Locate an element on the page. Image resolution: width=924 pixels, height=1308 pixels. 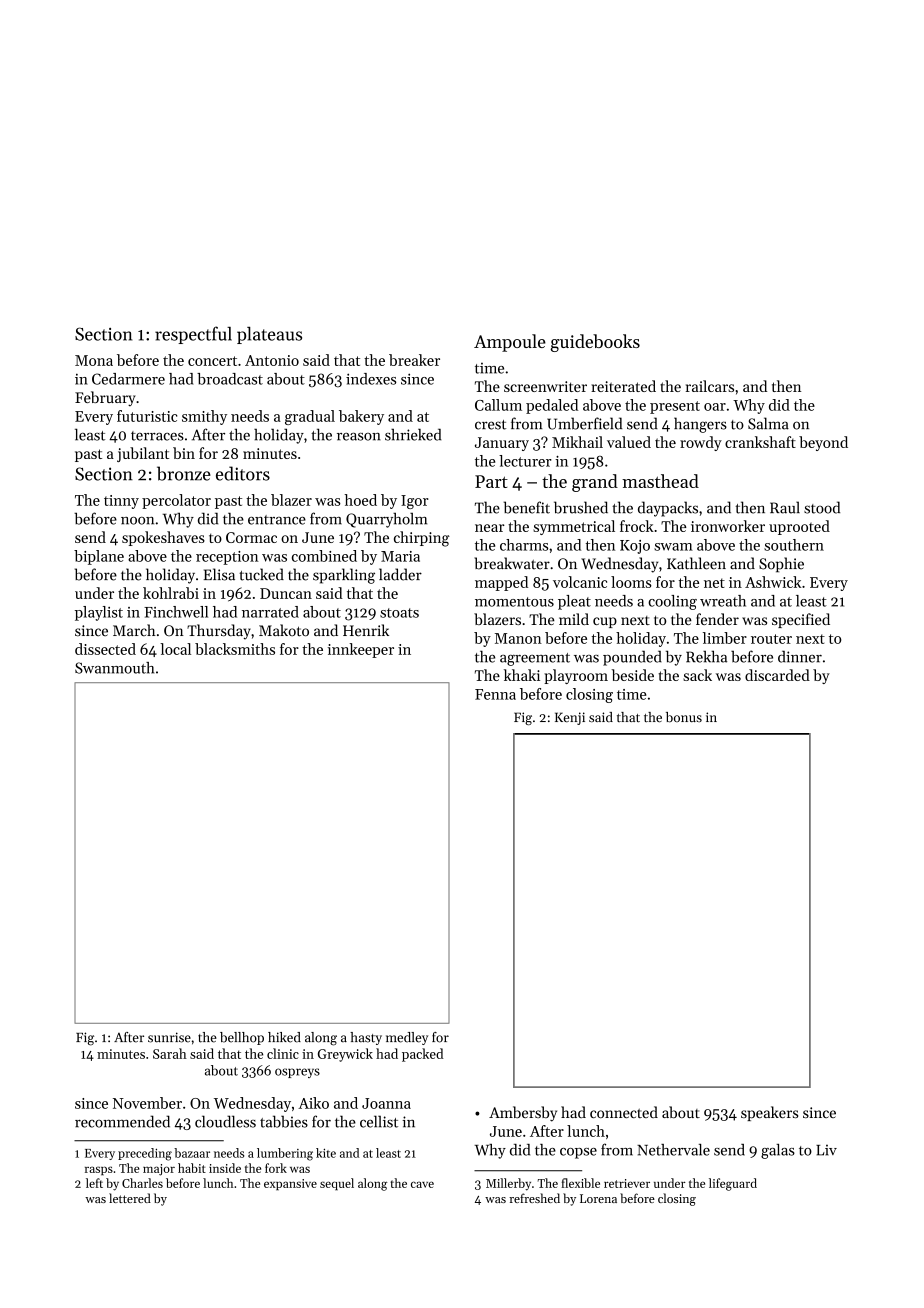
gradual is located at coordinates (310, 417).
